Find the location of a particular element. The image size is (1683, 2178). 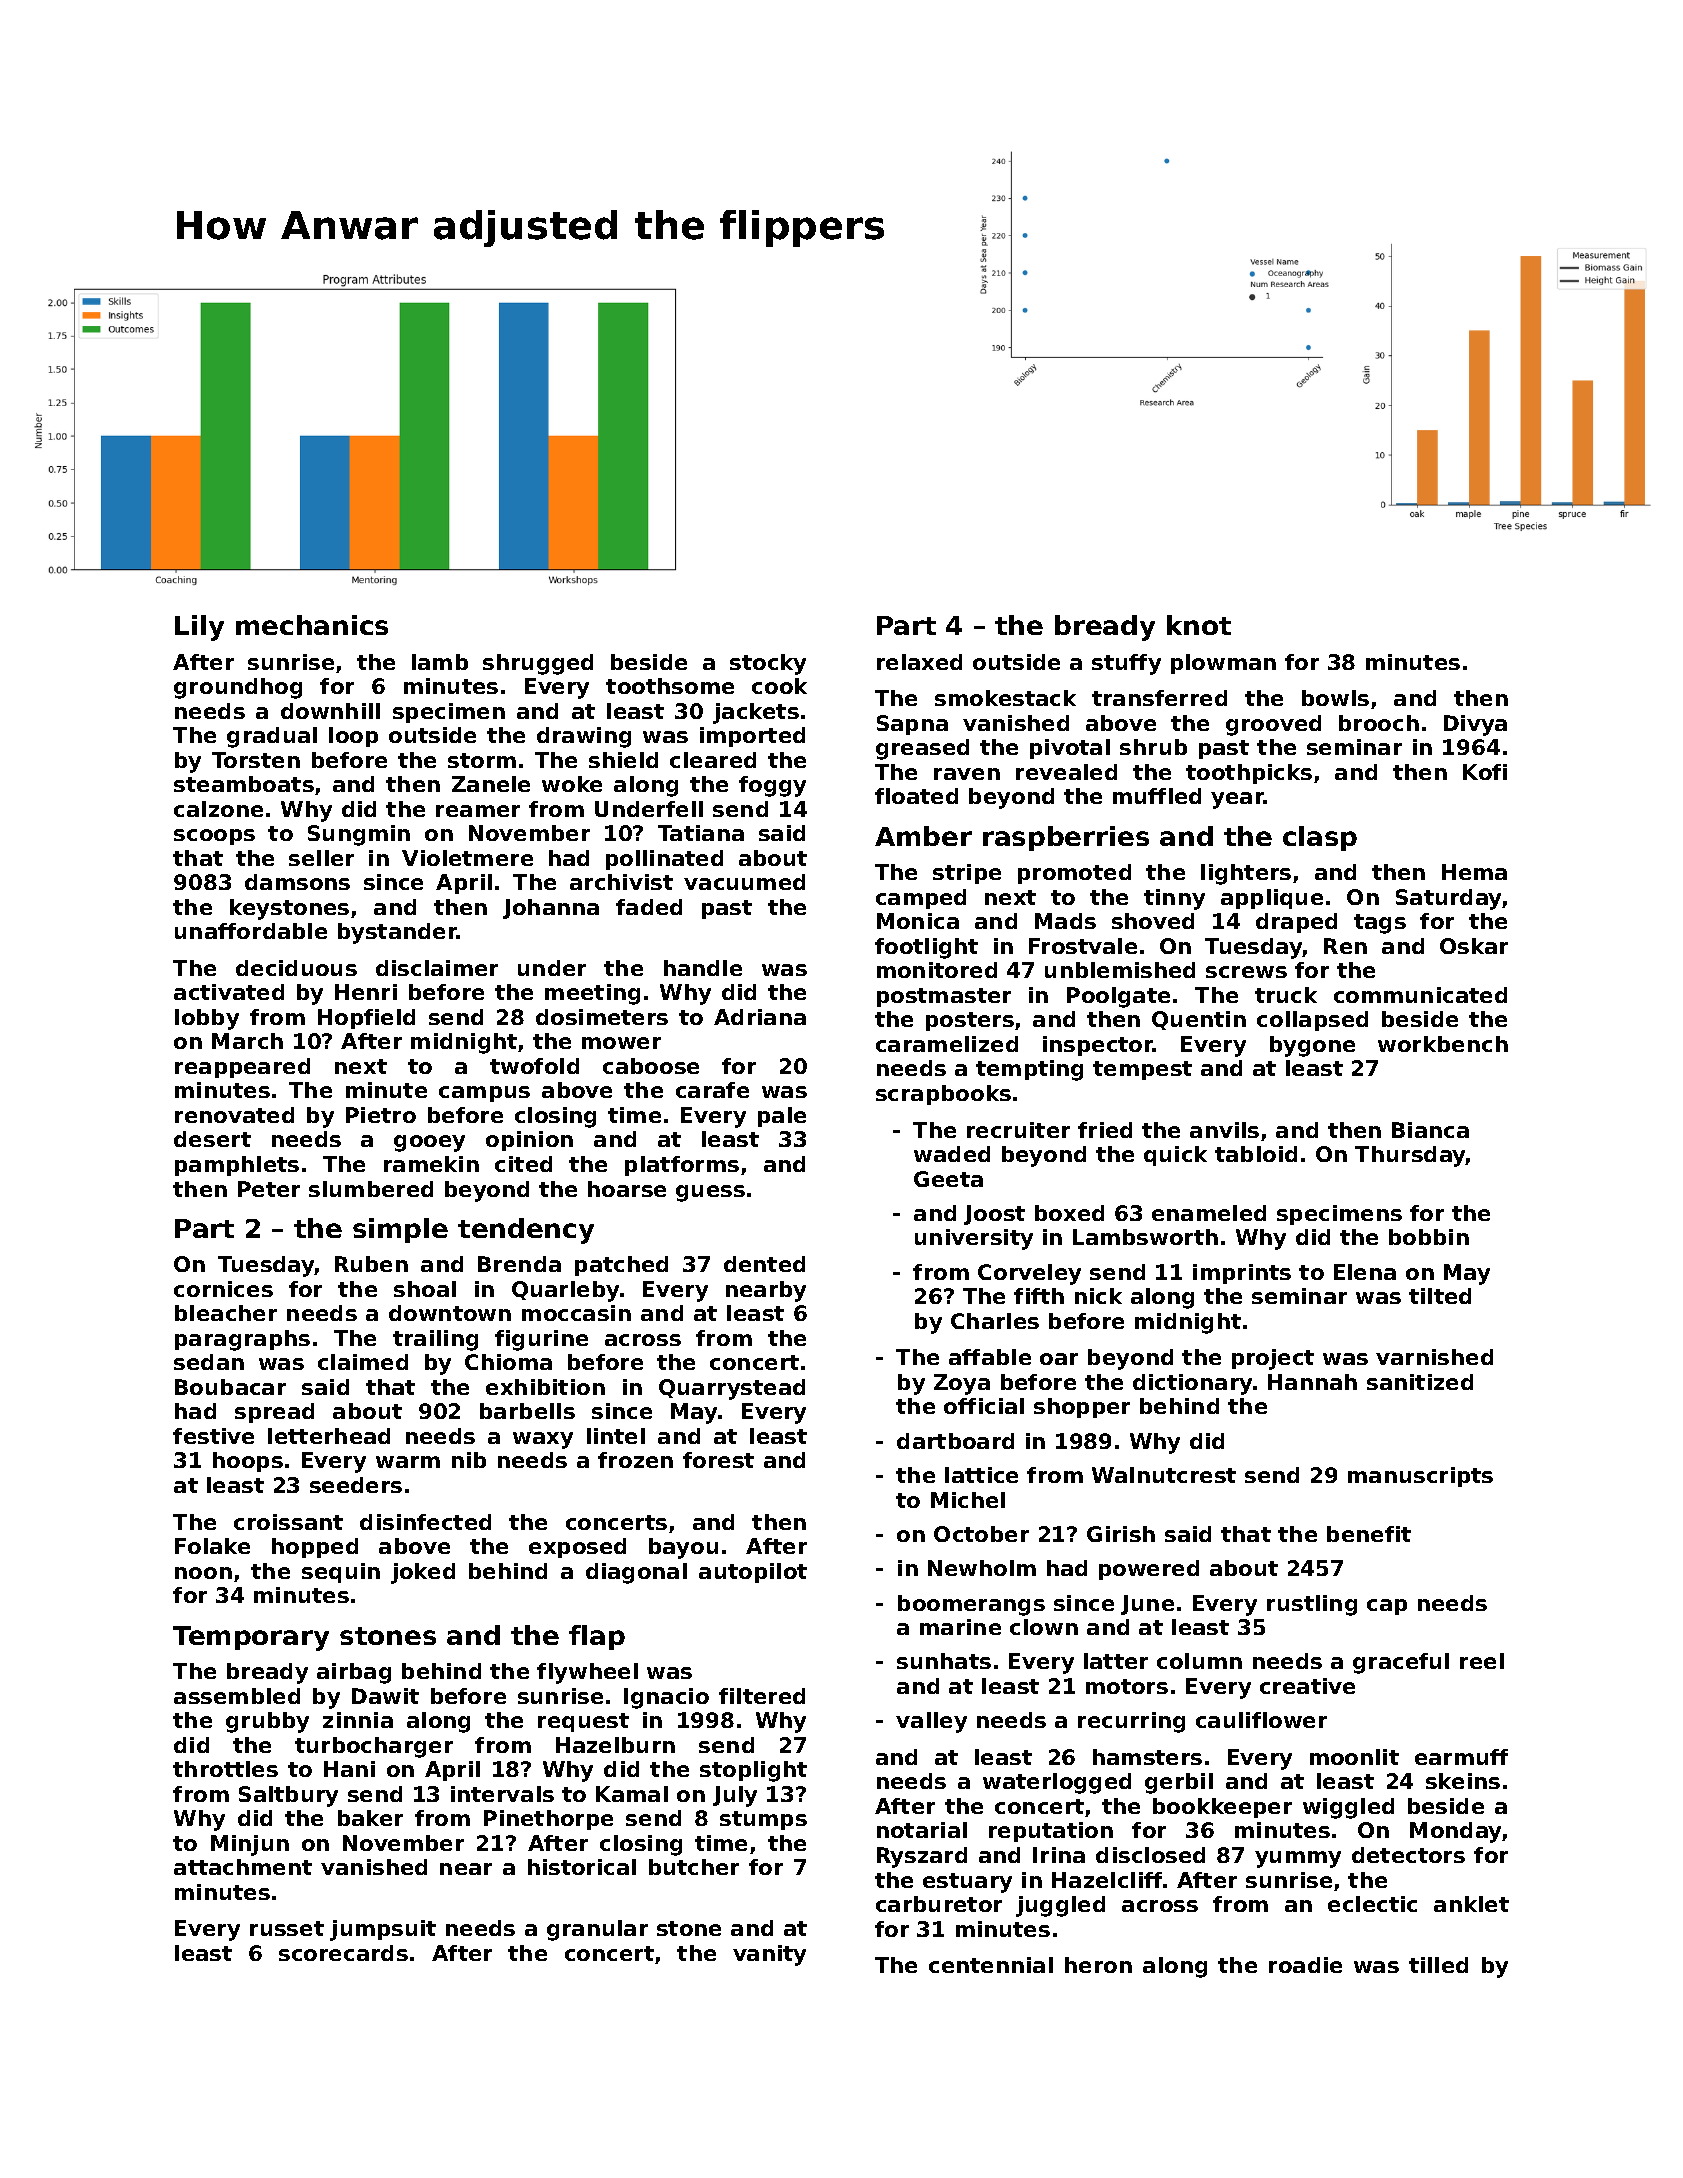

croissant is located at coordinates (288, 1522).
